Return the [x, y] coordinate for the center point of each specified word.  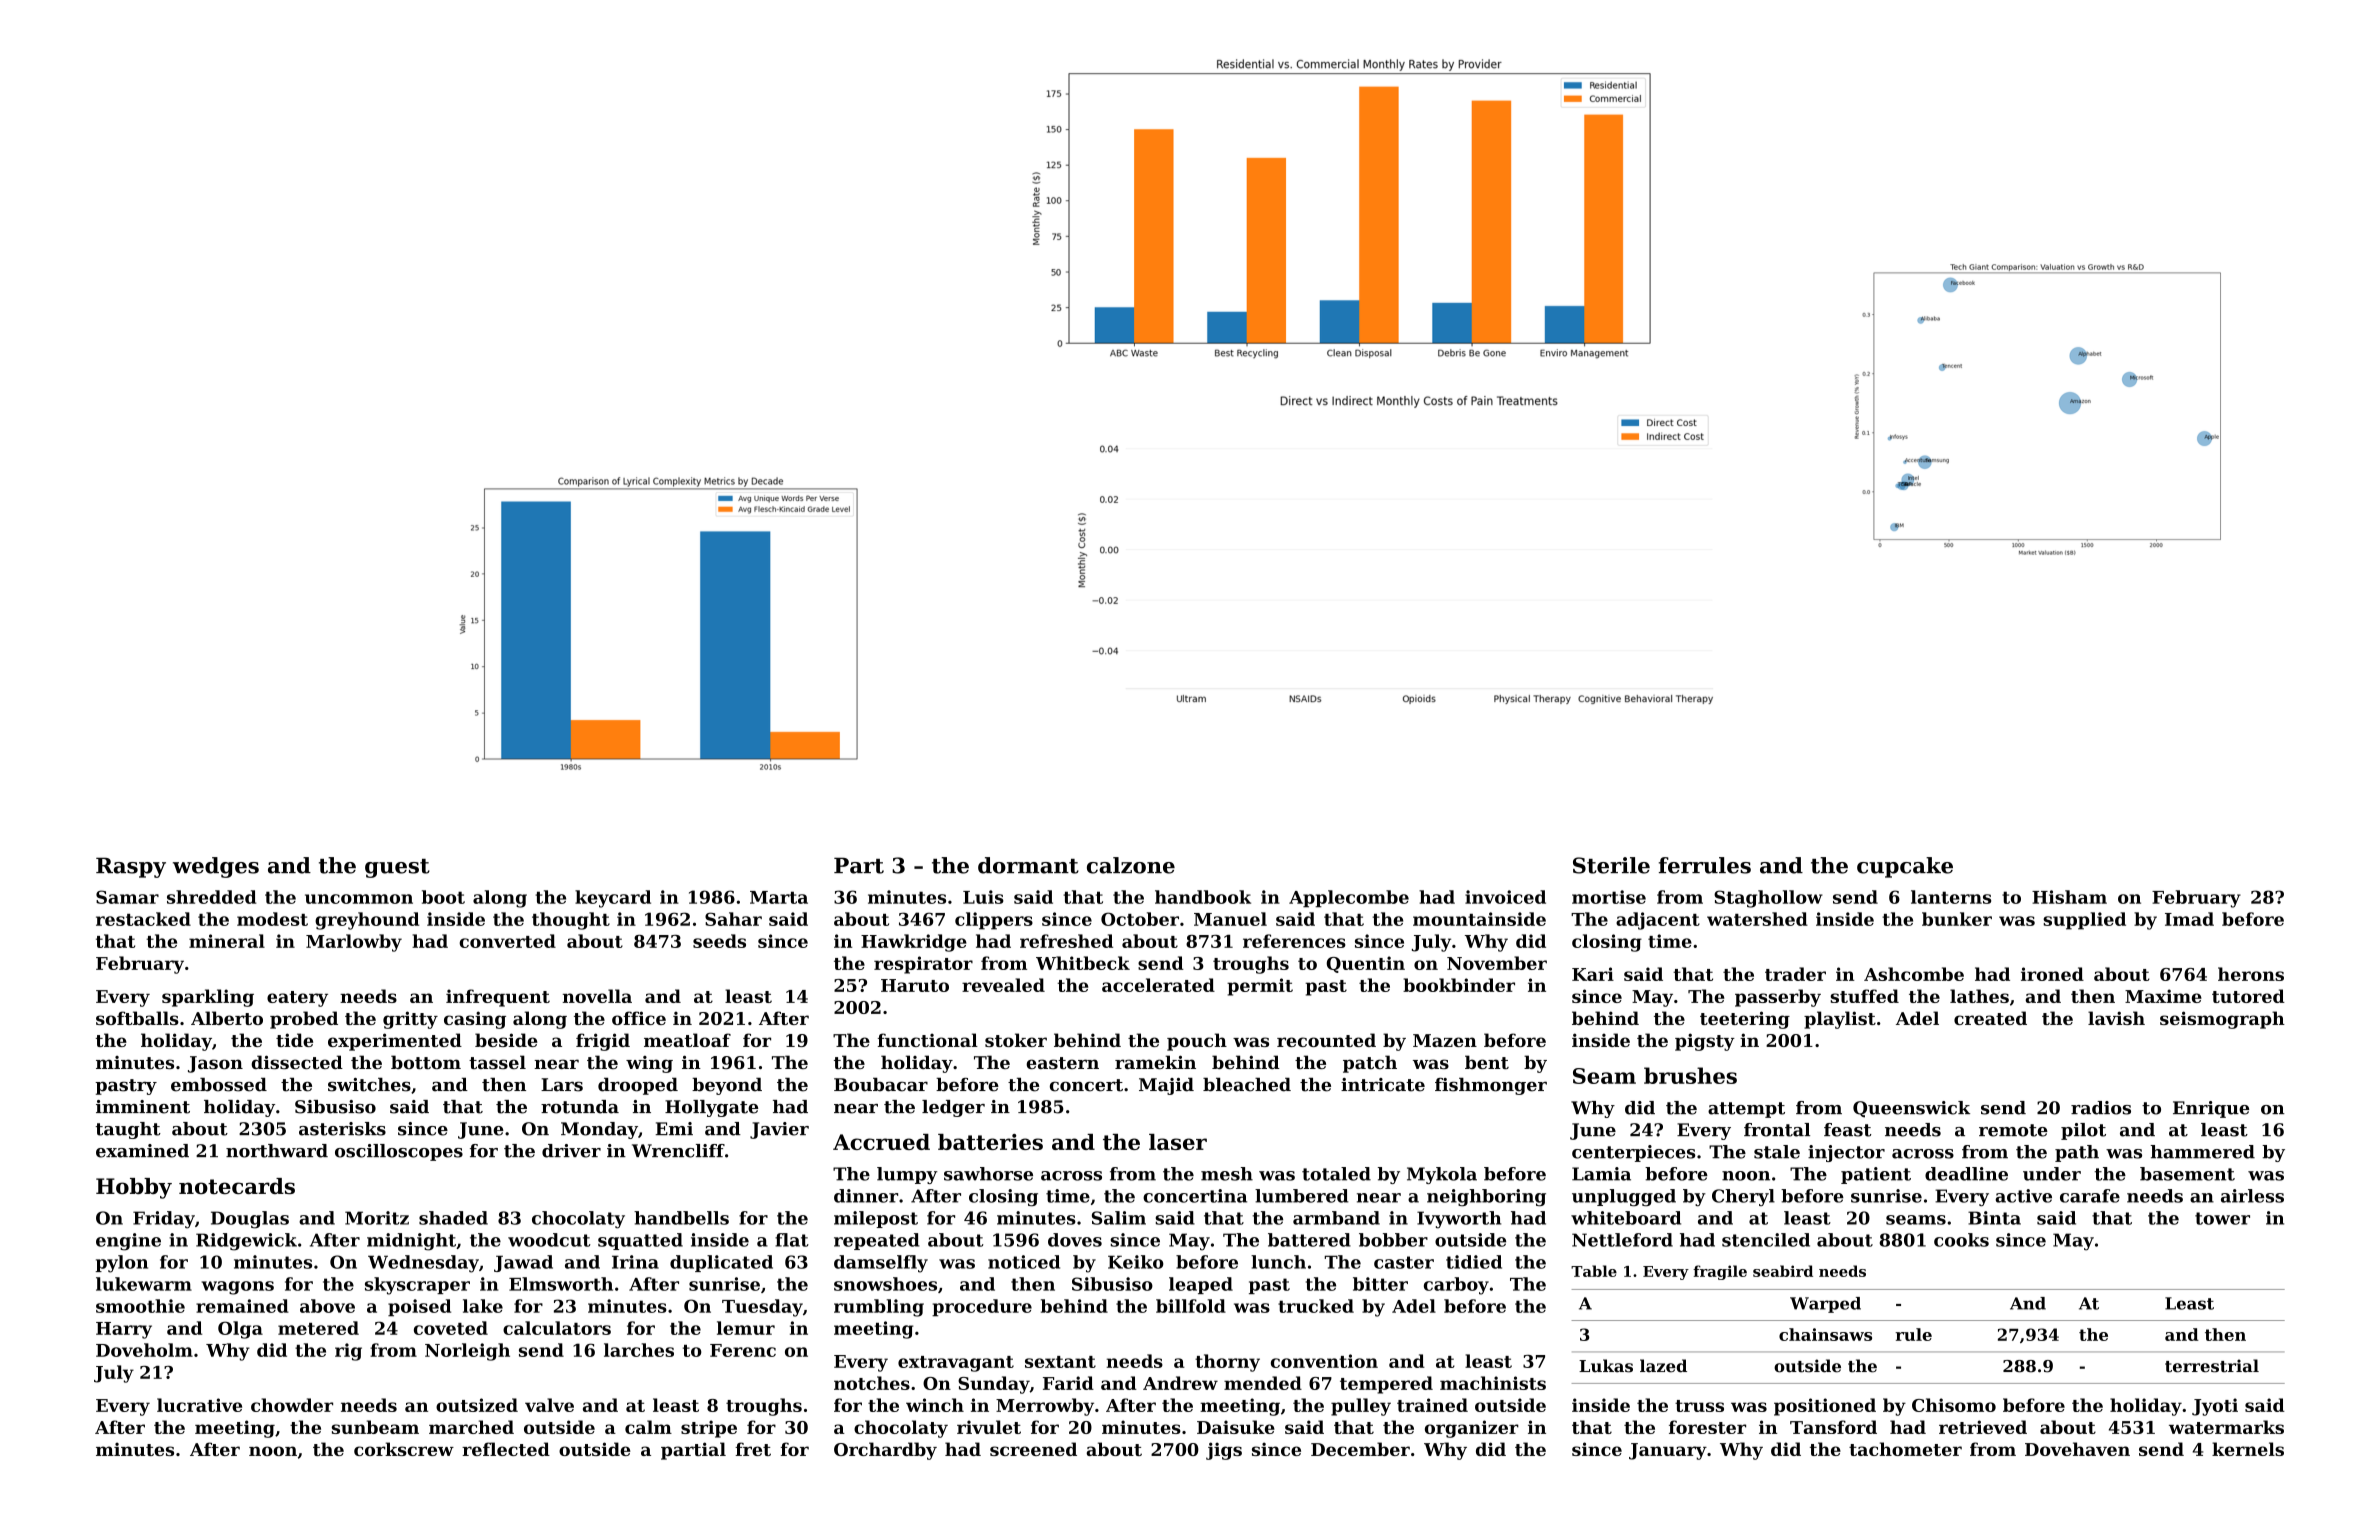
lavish [2116, 1018]
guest [397, 868]
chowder [292, 1405]
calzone [1131, 865]
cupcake [1905, 867]
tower [2222, 1218]
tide [294, 1040]
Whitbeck [1083, 963]
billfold [1191, 1306]
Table [1594, 1271]
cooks [1961, 1240]
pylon [121, 1264]
